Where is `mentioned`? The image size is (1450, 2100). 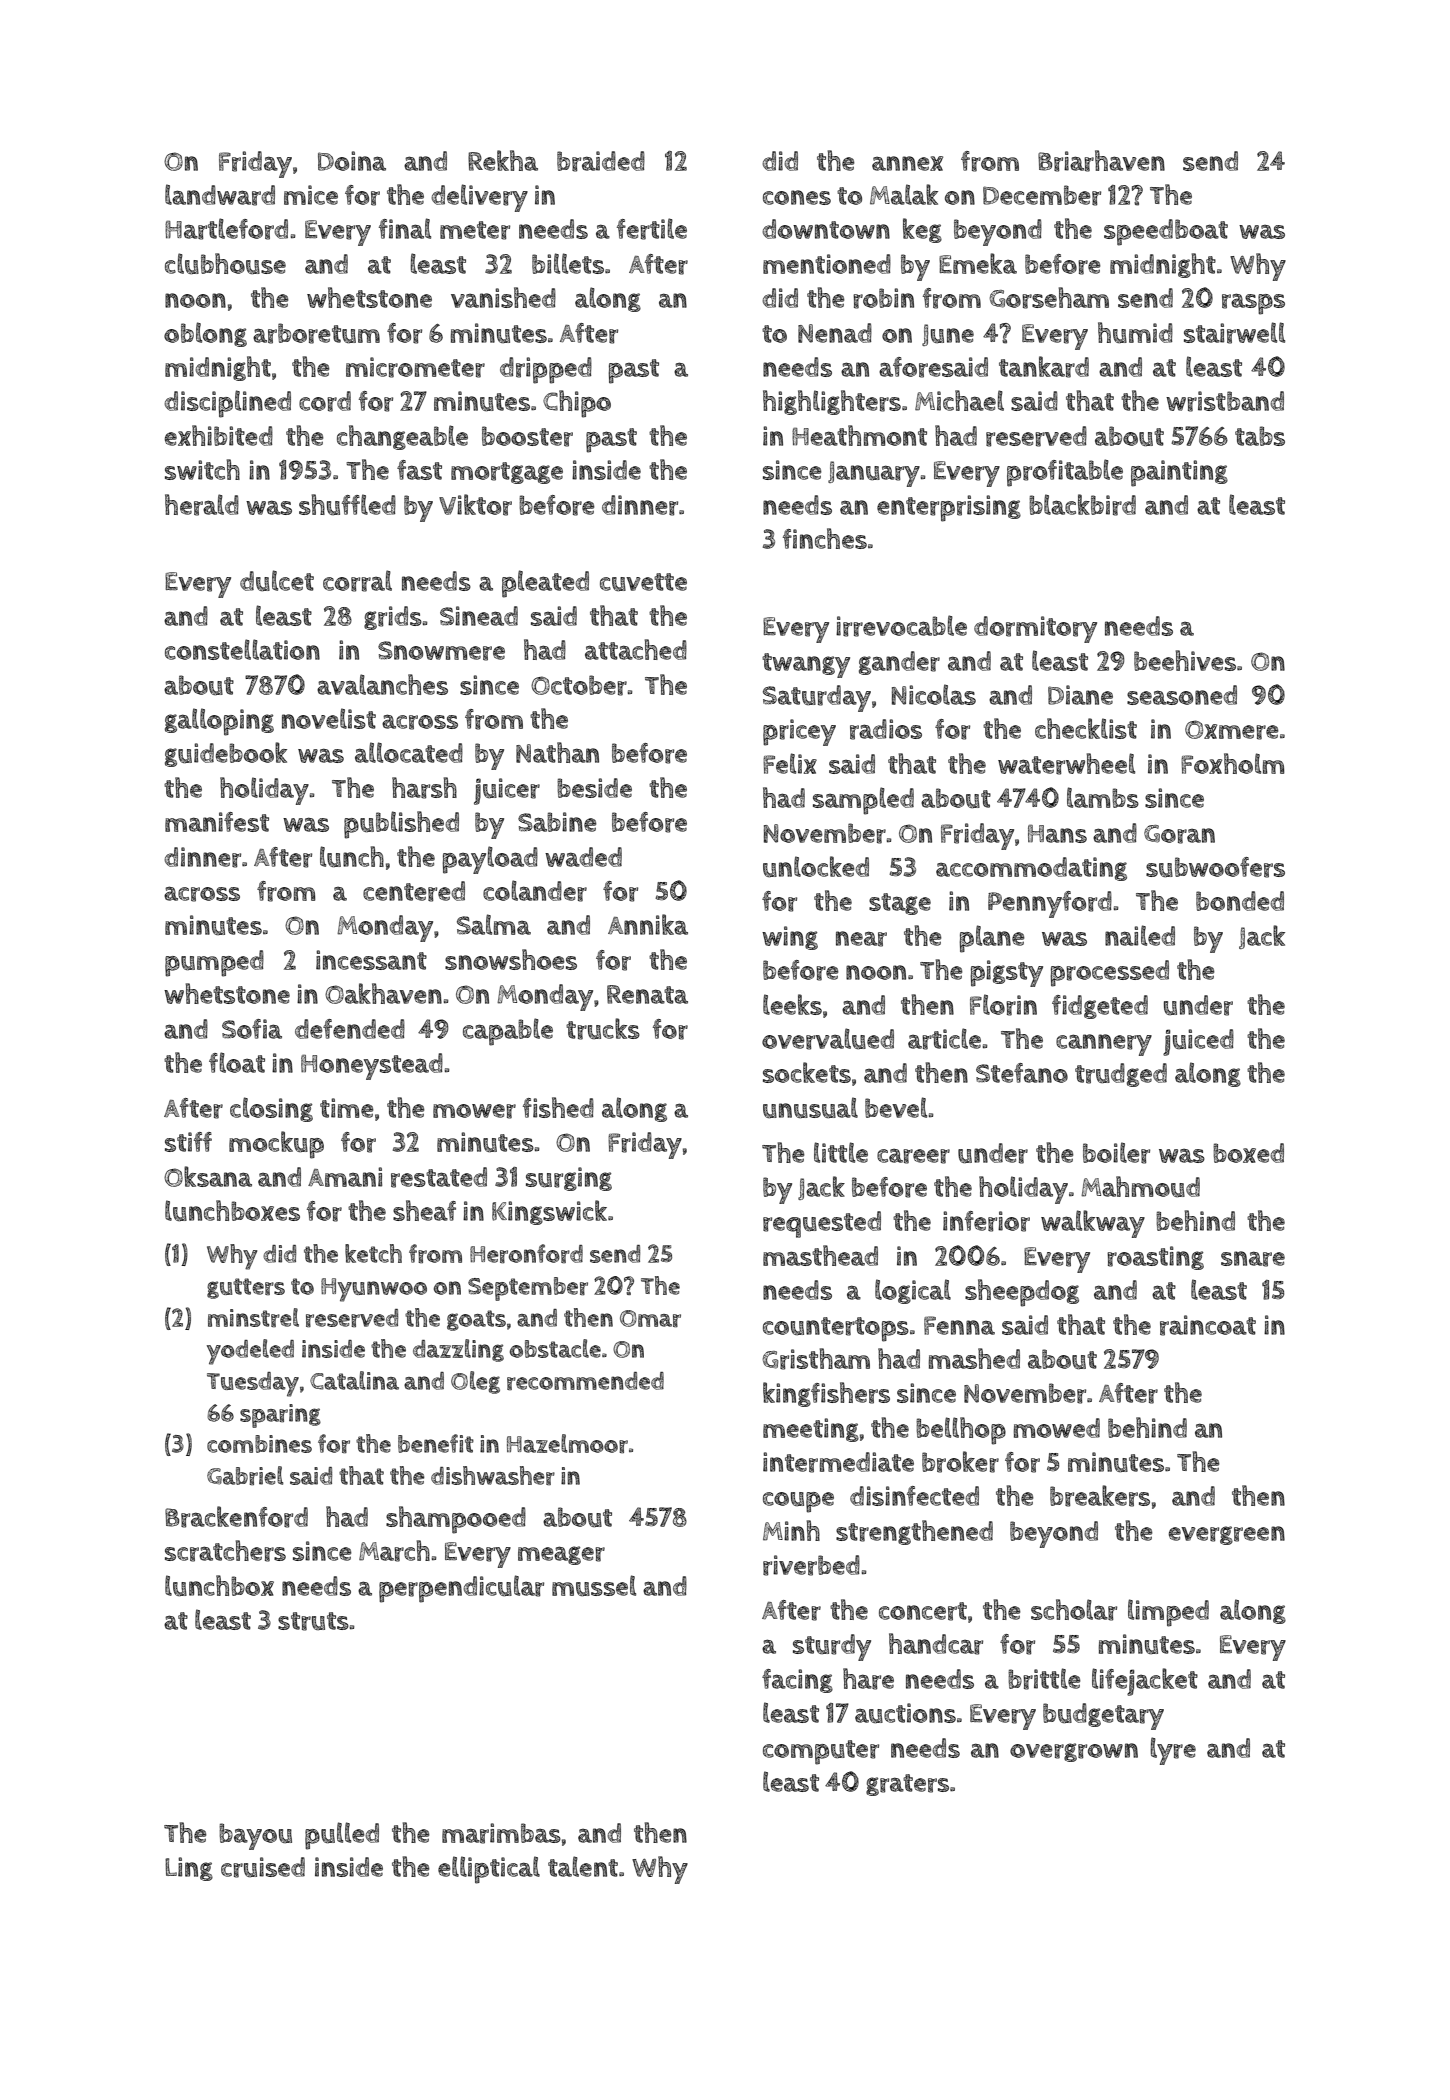 mentioned is located at coordinates (827, 264).
